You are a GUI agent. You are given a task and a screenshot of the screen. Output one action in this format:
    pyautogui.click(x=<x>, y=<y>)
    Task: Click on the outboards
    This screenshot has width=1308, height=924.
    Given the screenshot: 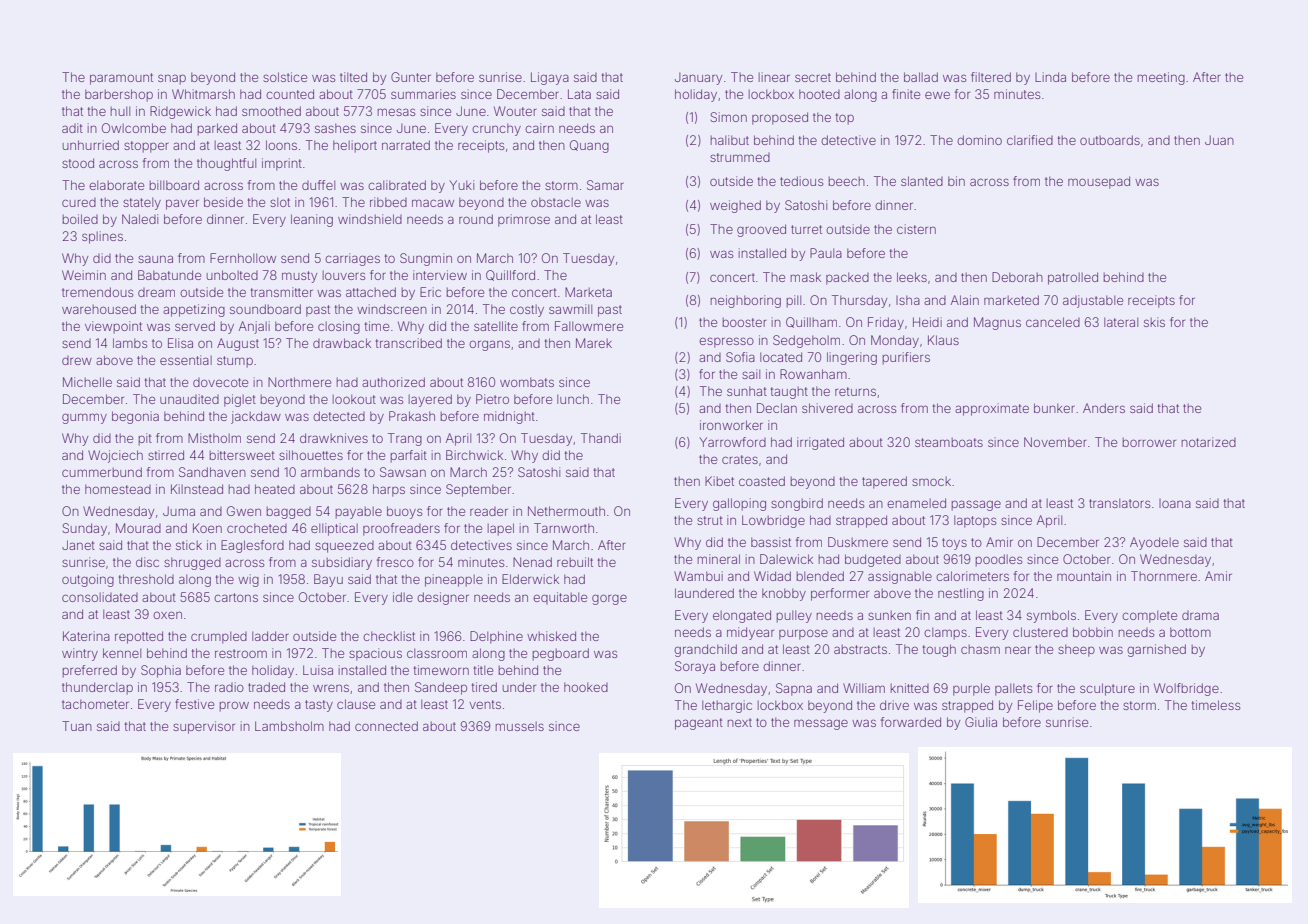 What is the action you would take?
    pyautogui.click(x=1110, y=140)
